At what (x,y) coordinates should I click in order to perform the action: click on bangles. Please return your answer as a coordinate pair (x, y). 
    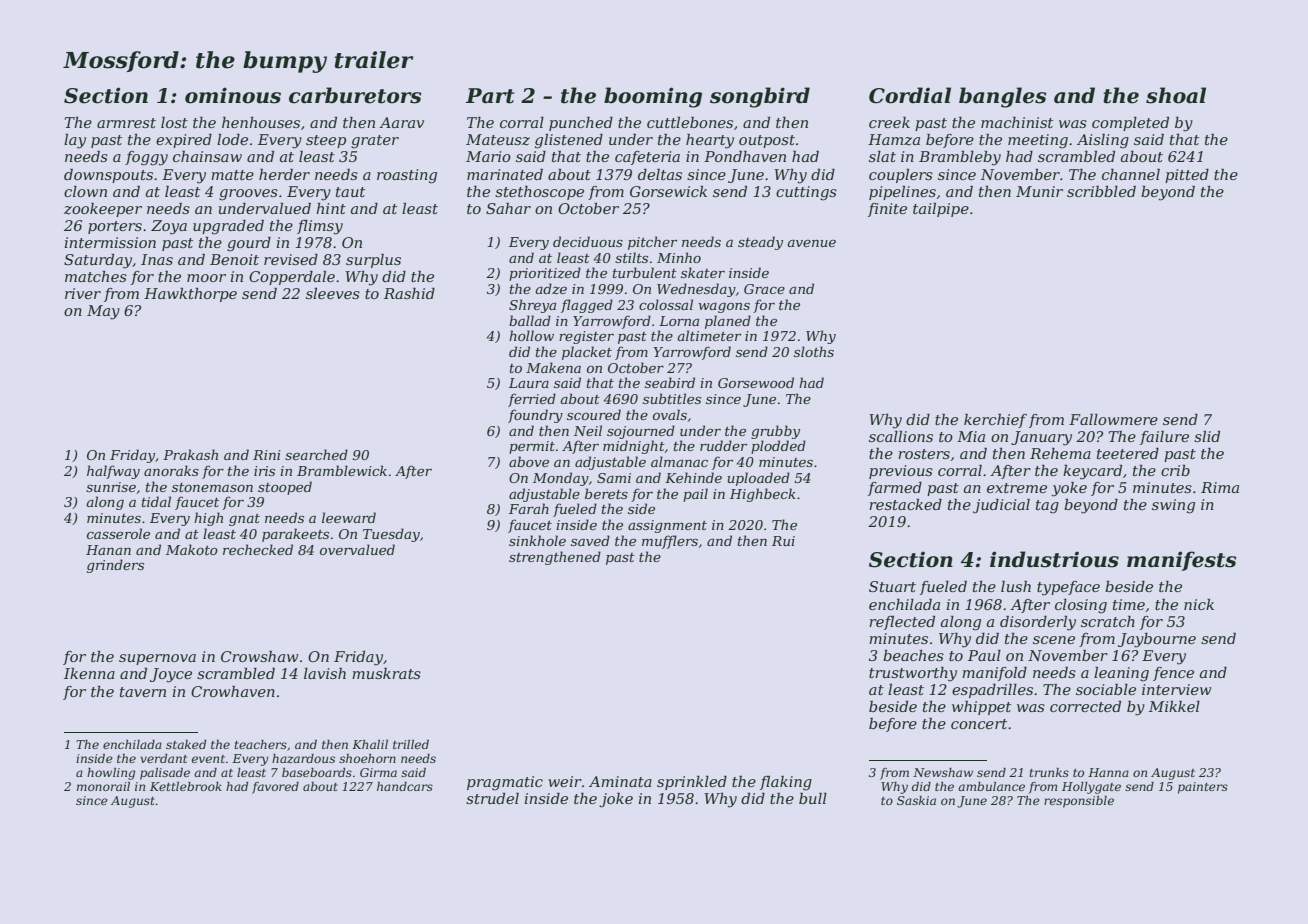
    Looking at the image, I should click on (1003, 97).
